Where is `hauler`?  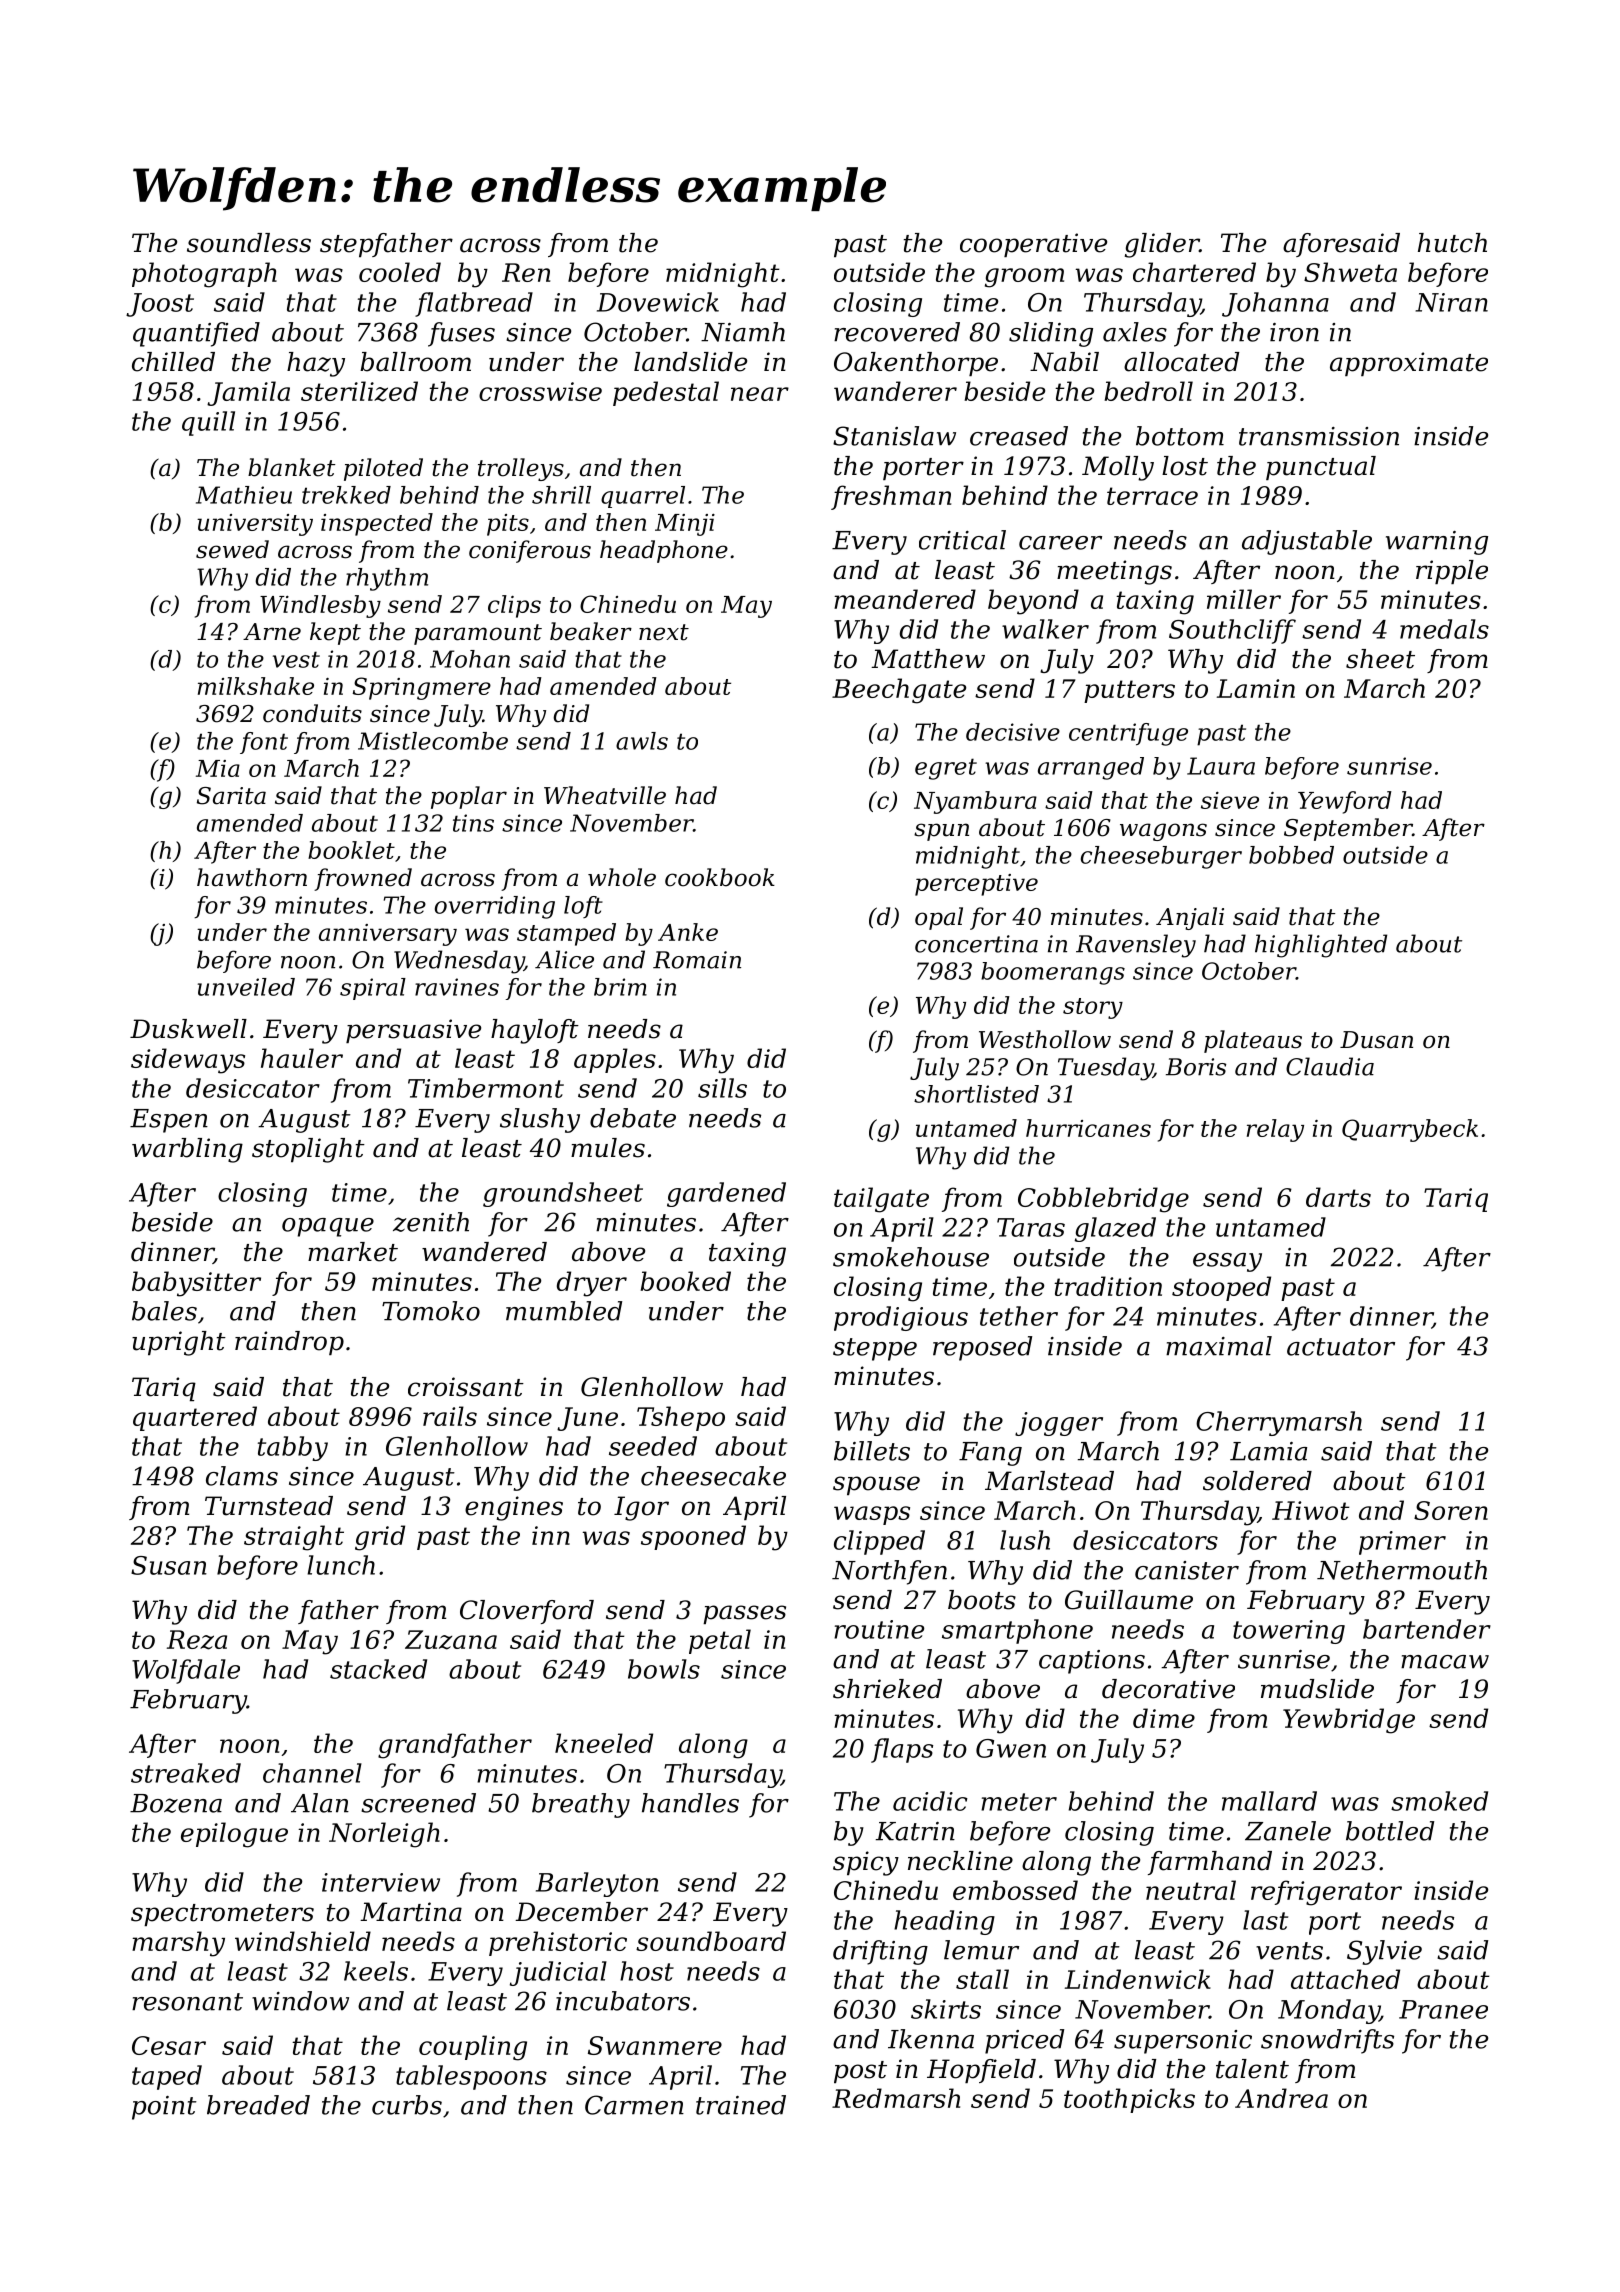
hauler is located at coordinates (302, 1058).
